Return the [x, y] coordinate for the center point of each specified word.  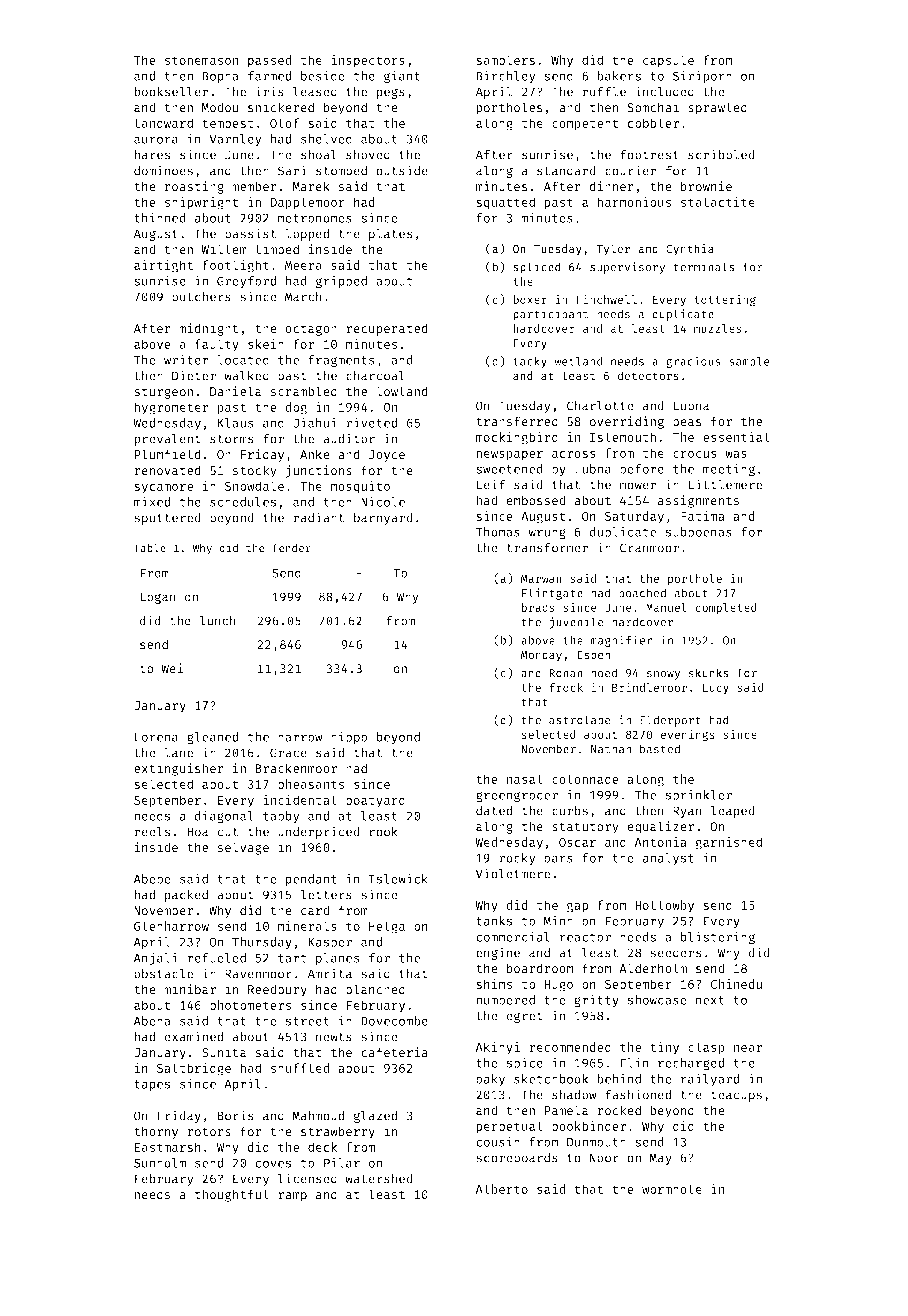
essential [736, 437]
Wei [172, 668]
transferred [517, 421]
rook [383, 832]
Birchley [505, 77]
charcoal [375, 376]
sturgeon [163, 393]
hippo [349, 737]
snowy [663, 675]
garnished [729, 843]
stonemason [201, 60]
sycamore [164, 489]
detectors [648, 375]
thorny [156, 1132]
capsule [668, 61]
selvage [243, 848]
